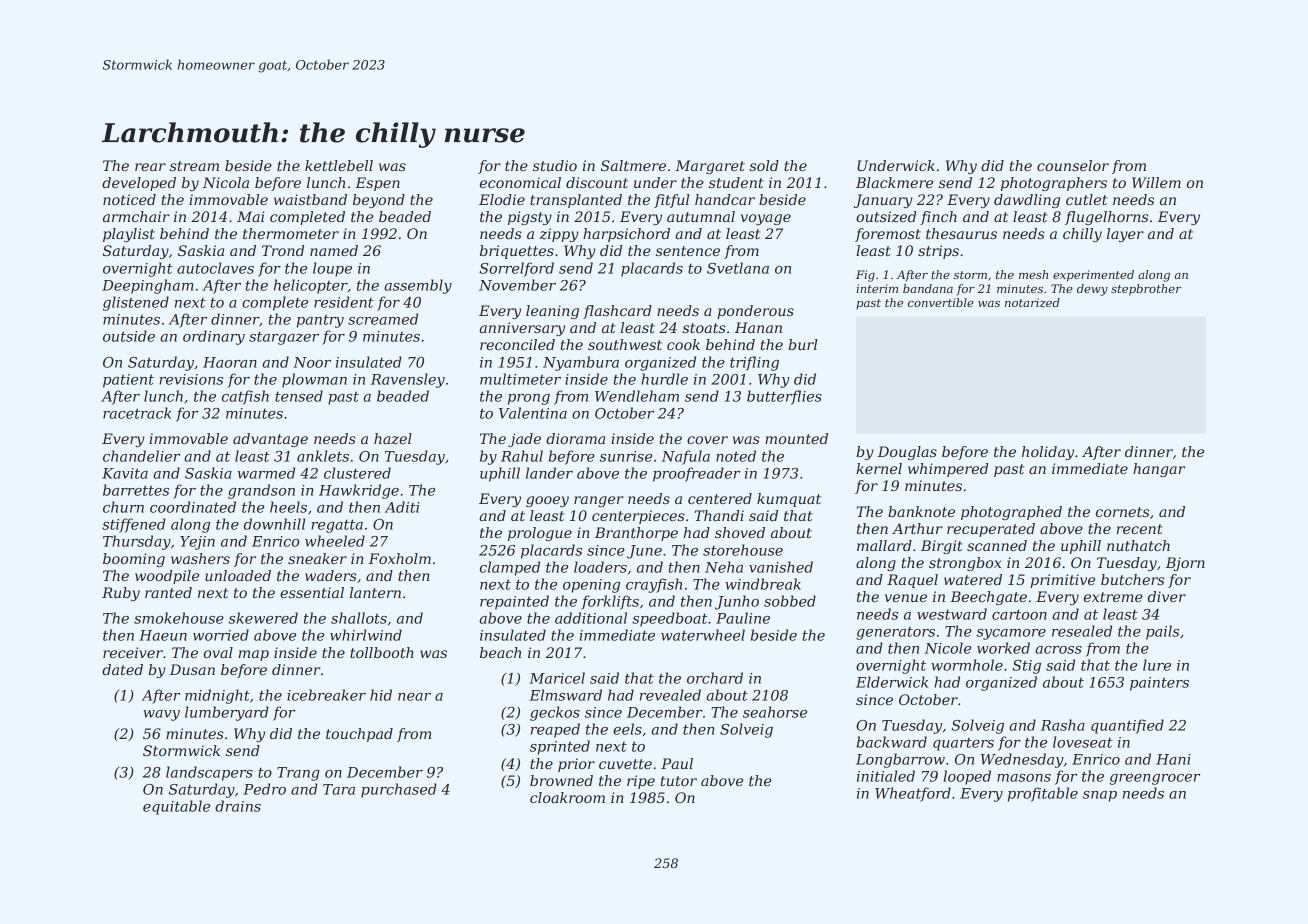  Describe the element at coordinates (193, 507) in the screenshot. I see `coordinated` at that location.
